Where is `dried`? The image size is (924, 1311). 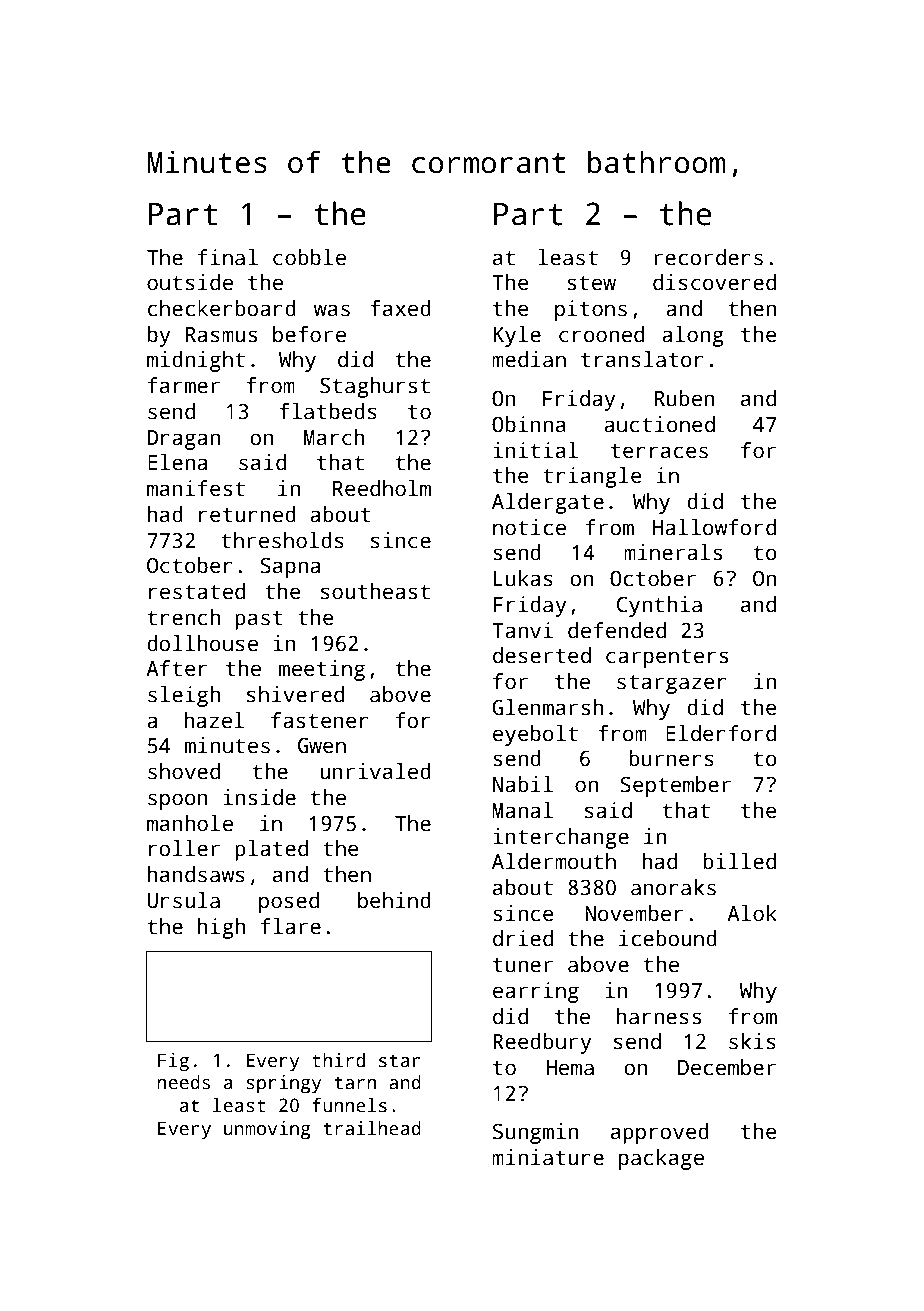
dried is located at coordinates (523, 938).
